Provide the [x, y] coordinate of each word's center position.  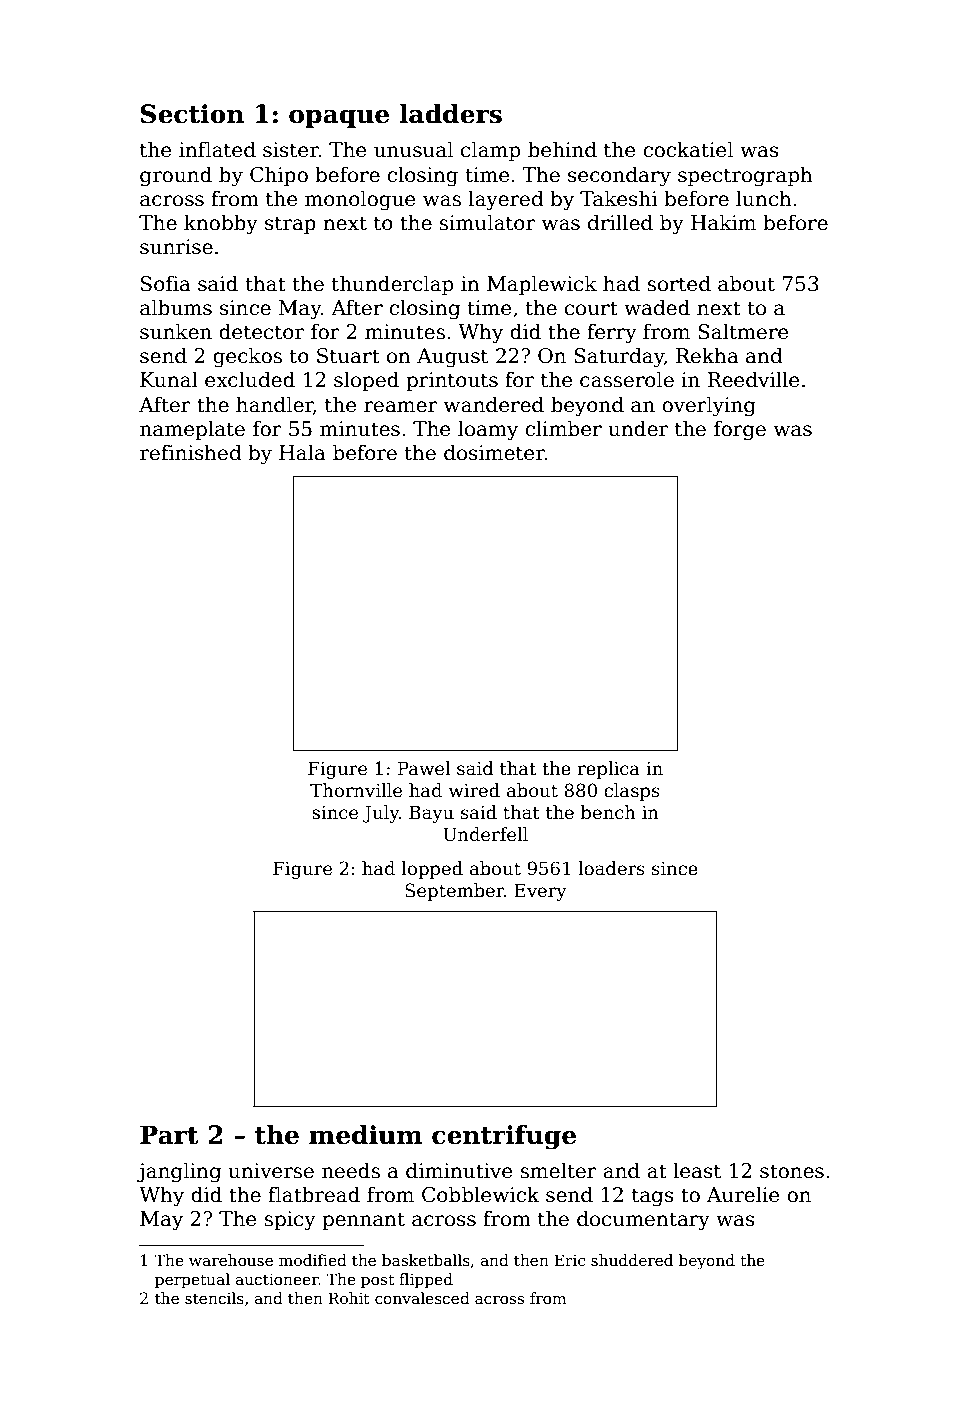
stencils [214, 1298]
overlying [709, 406]
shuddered [632, 1260]
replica [608, 770]
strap [290, 225]
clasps [632, 792]
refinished [191, 452]
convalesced [422, 1298]
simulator [487, 222]
